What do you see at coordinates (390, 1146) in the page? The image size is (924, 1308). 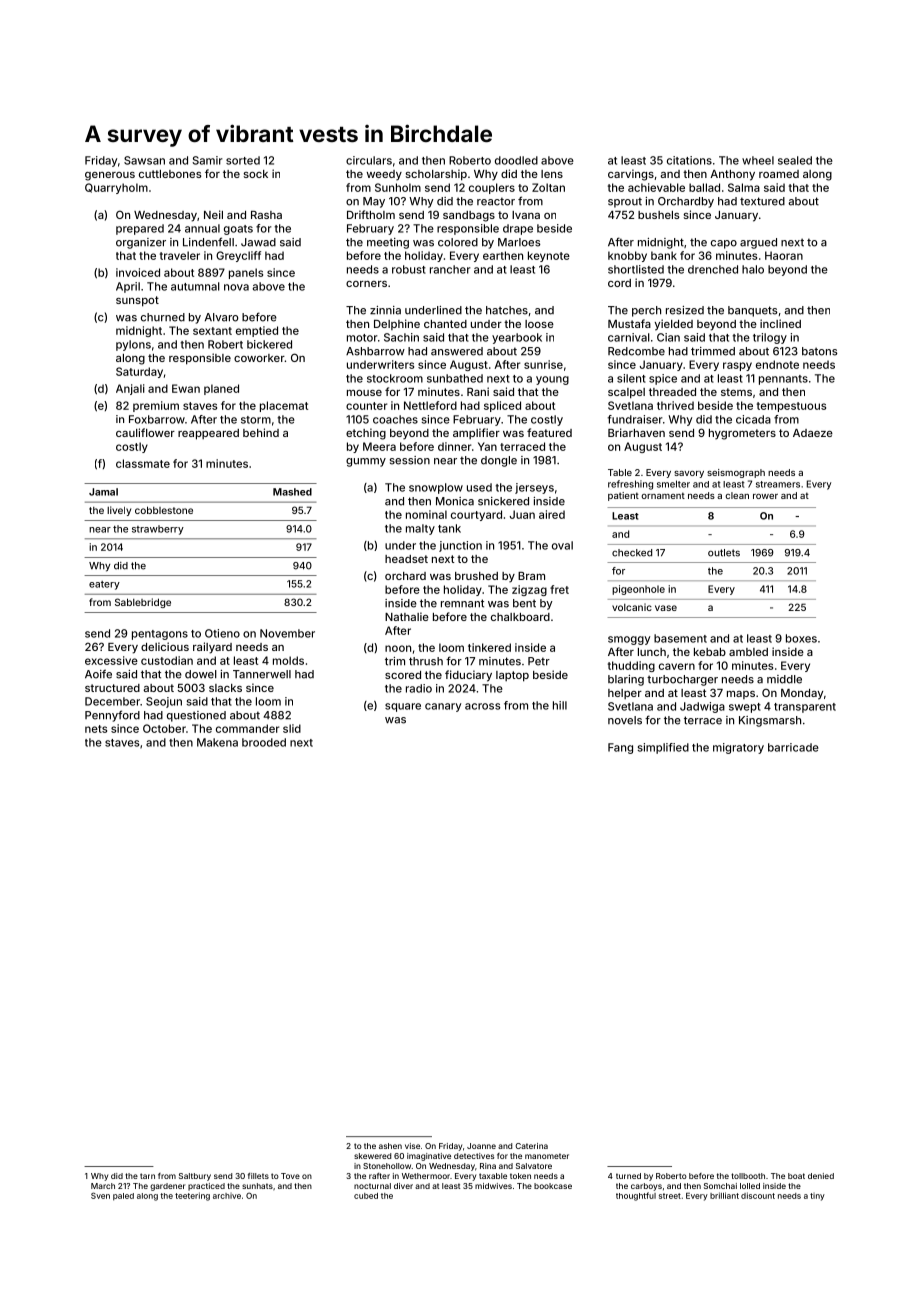 I see `ashen` at bounding box center [390, 1146].
